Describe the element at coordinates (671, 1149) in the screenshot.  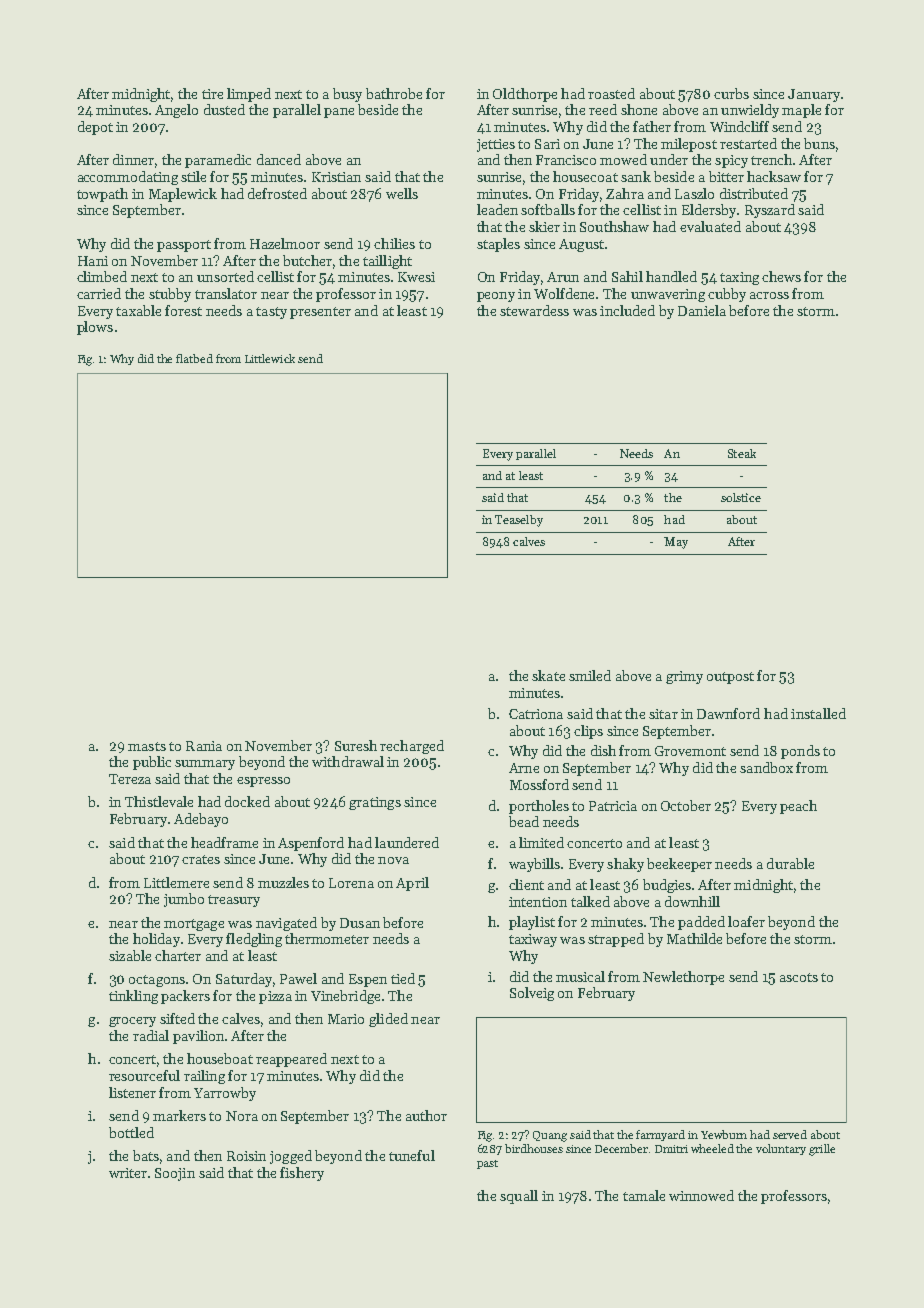
I see `Dmitri` at that location.
